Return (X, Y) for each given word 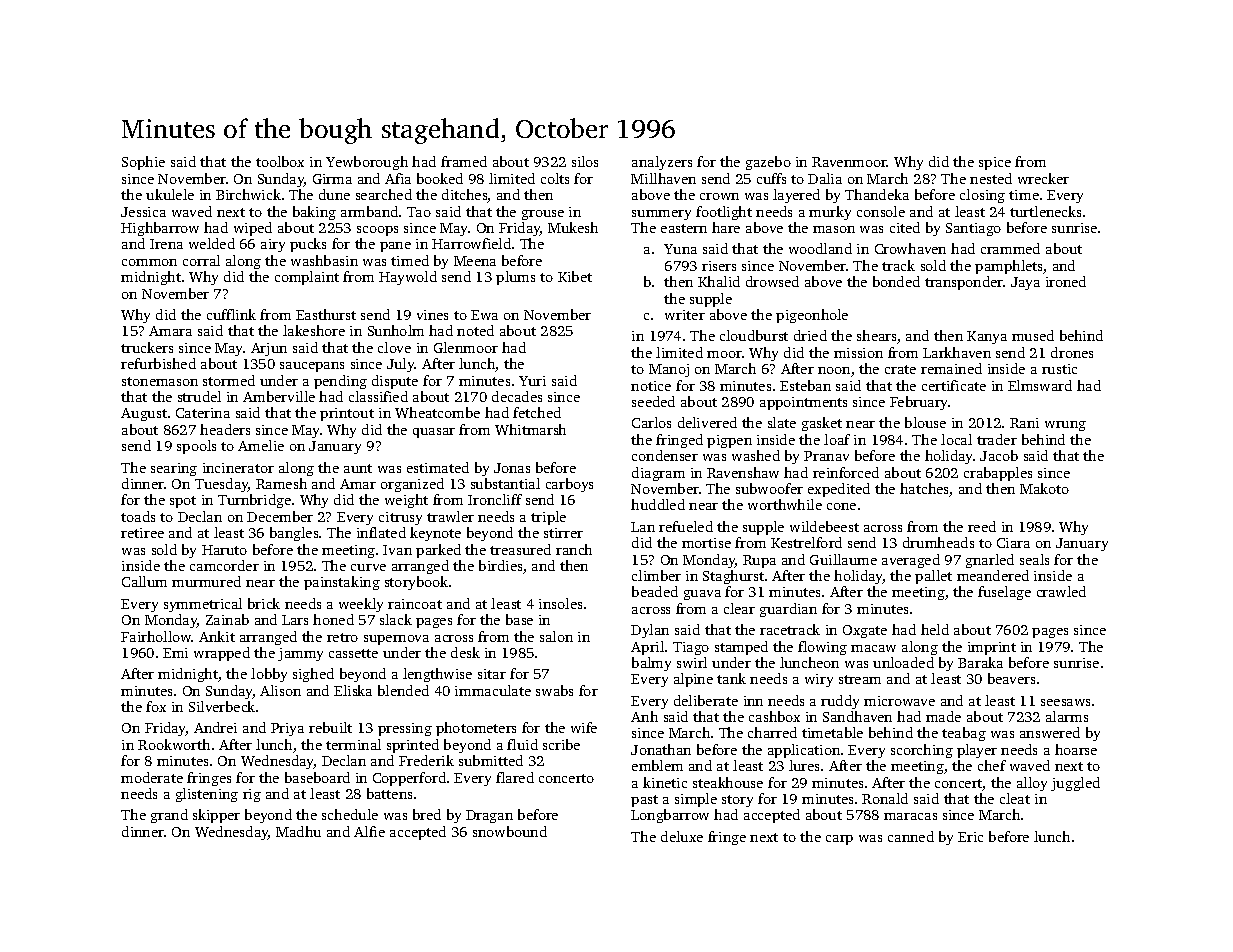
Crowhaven (910, 248)
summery (661, 215)
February (918, 403)
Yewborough (367, 163)
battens (389, 793)
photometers (476, 729)
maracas (910, 816)
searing (174, 469)
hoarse (1076, 749)
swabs (554, 690)
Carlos (651, 422)
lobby (269, 675)
